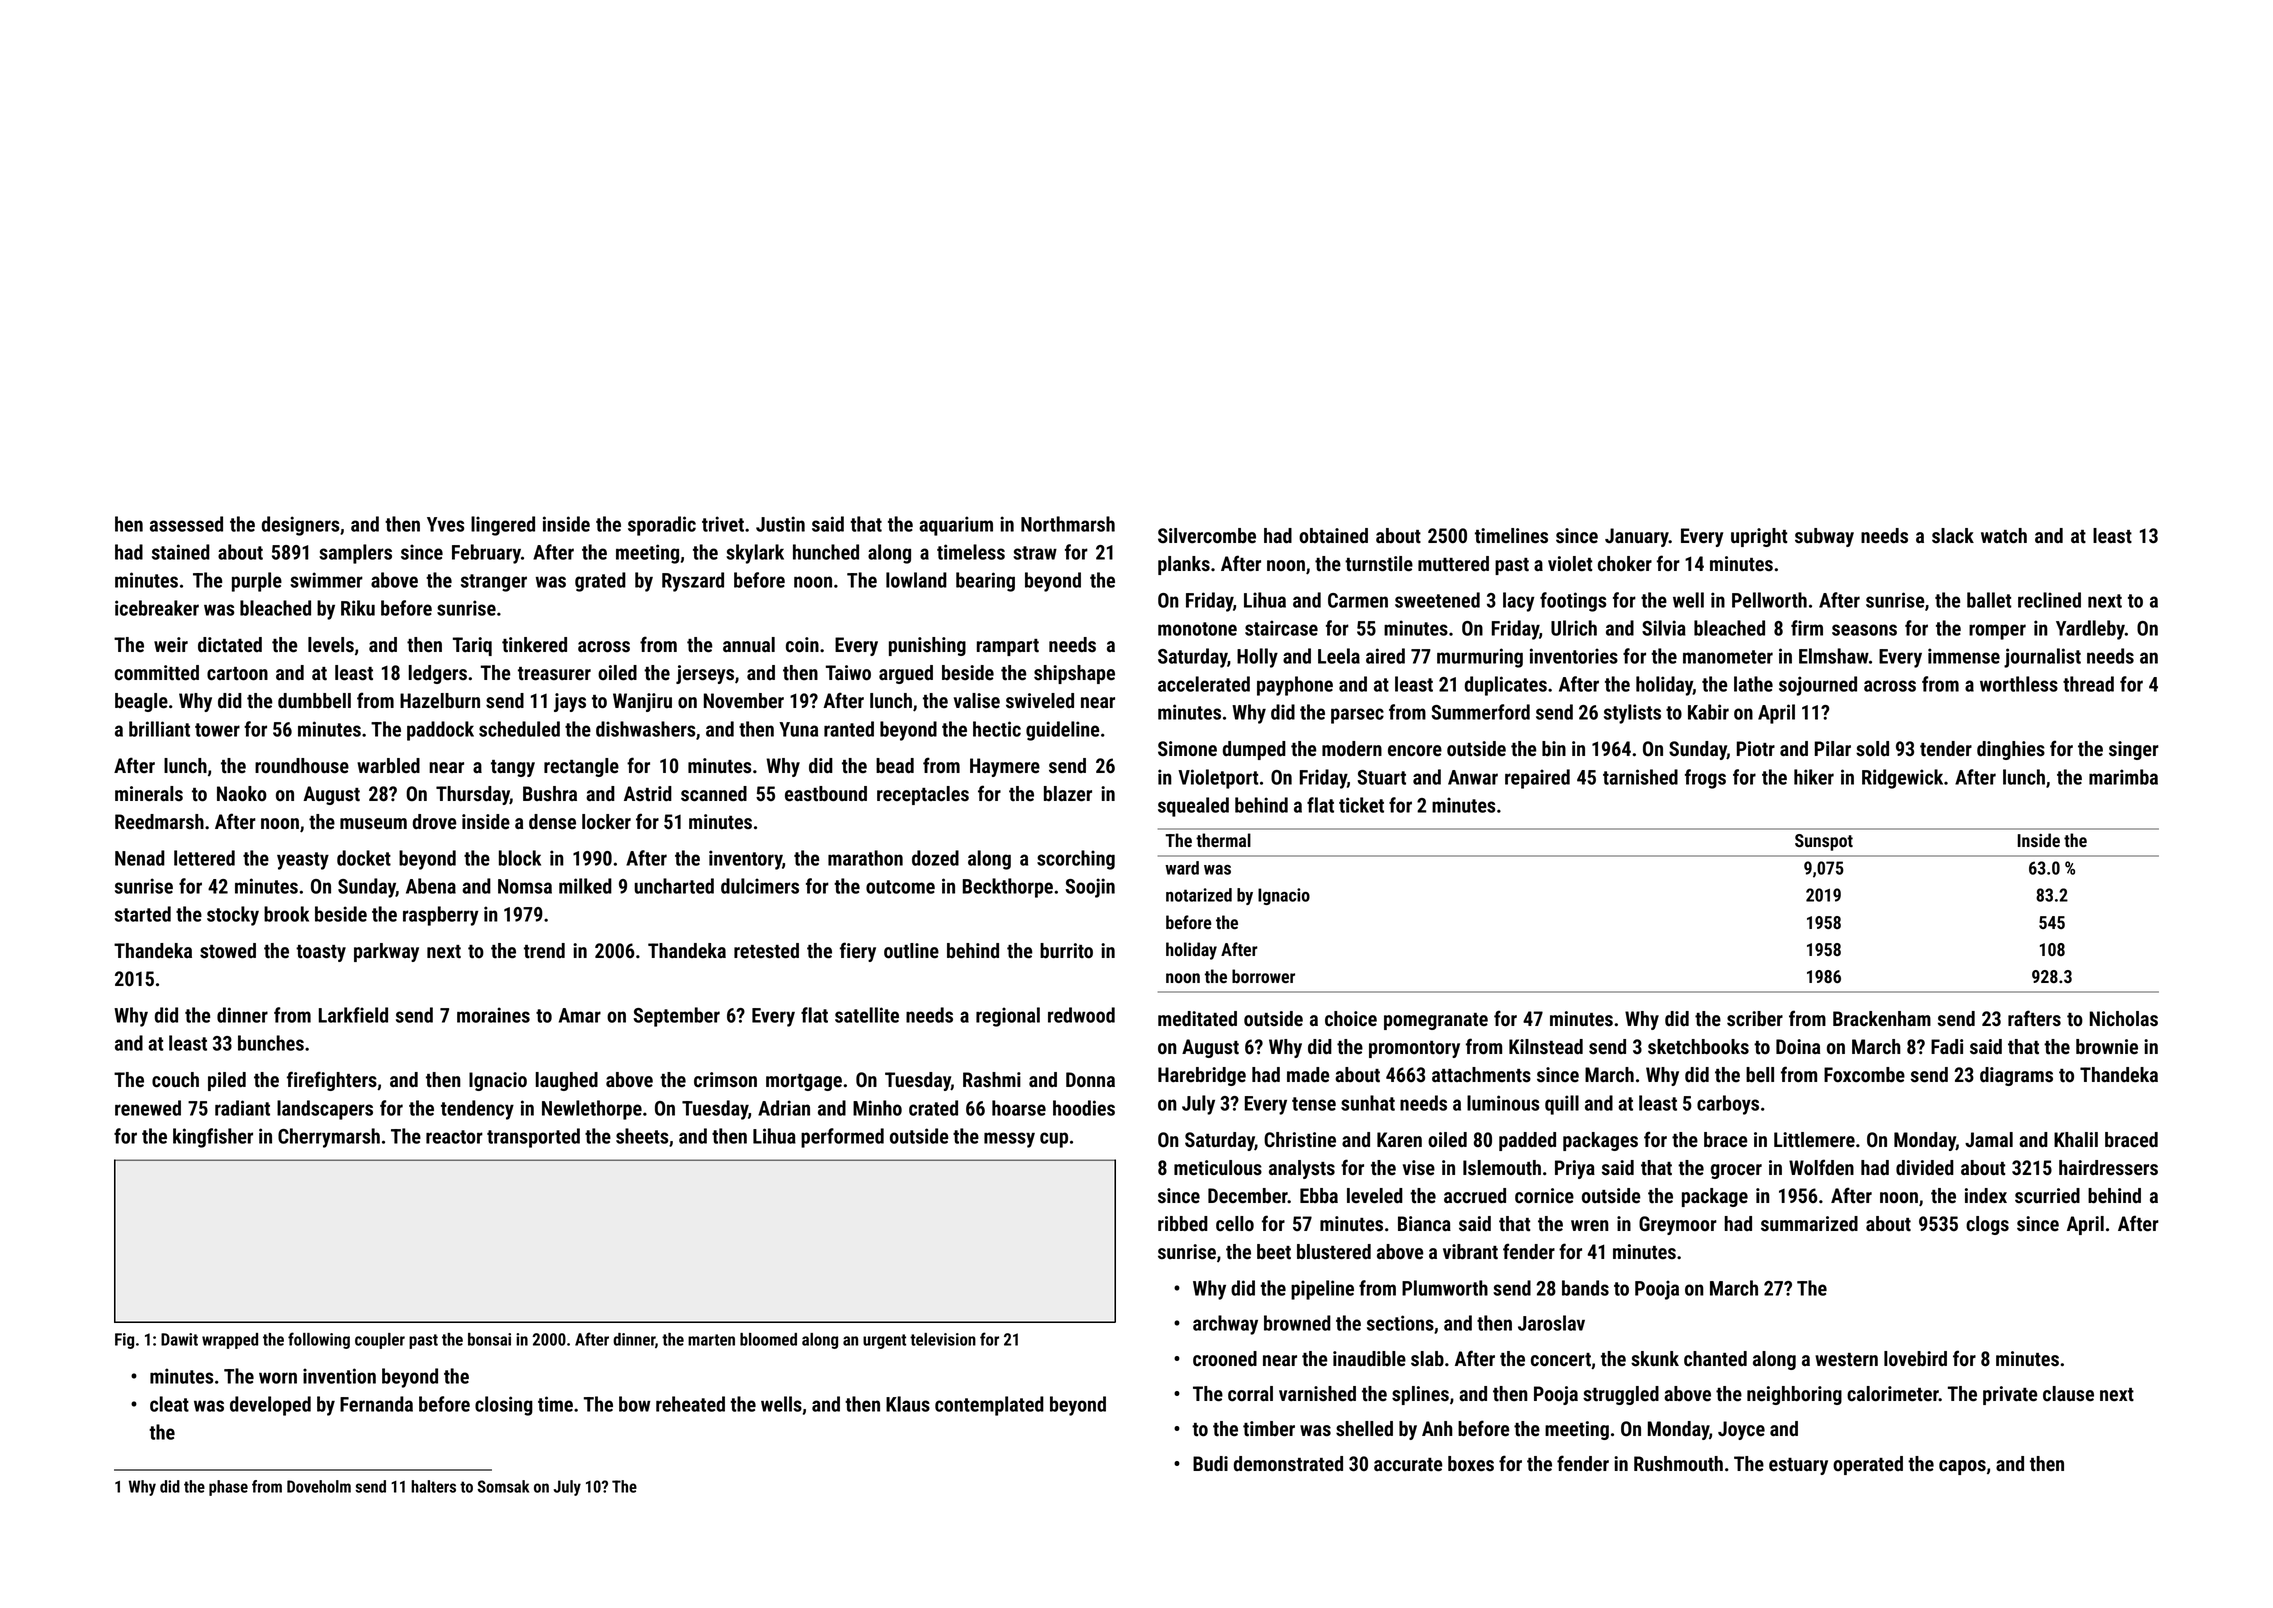 This page has height=1608, width=2273. What do you see at coordinates (842, 1138) in the page?
I see `performed` at bounding box center [842, 1138].
